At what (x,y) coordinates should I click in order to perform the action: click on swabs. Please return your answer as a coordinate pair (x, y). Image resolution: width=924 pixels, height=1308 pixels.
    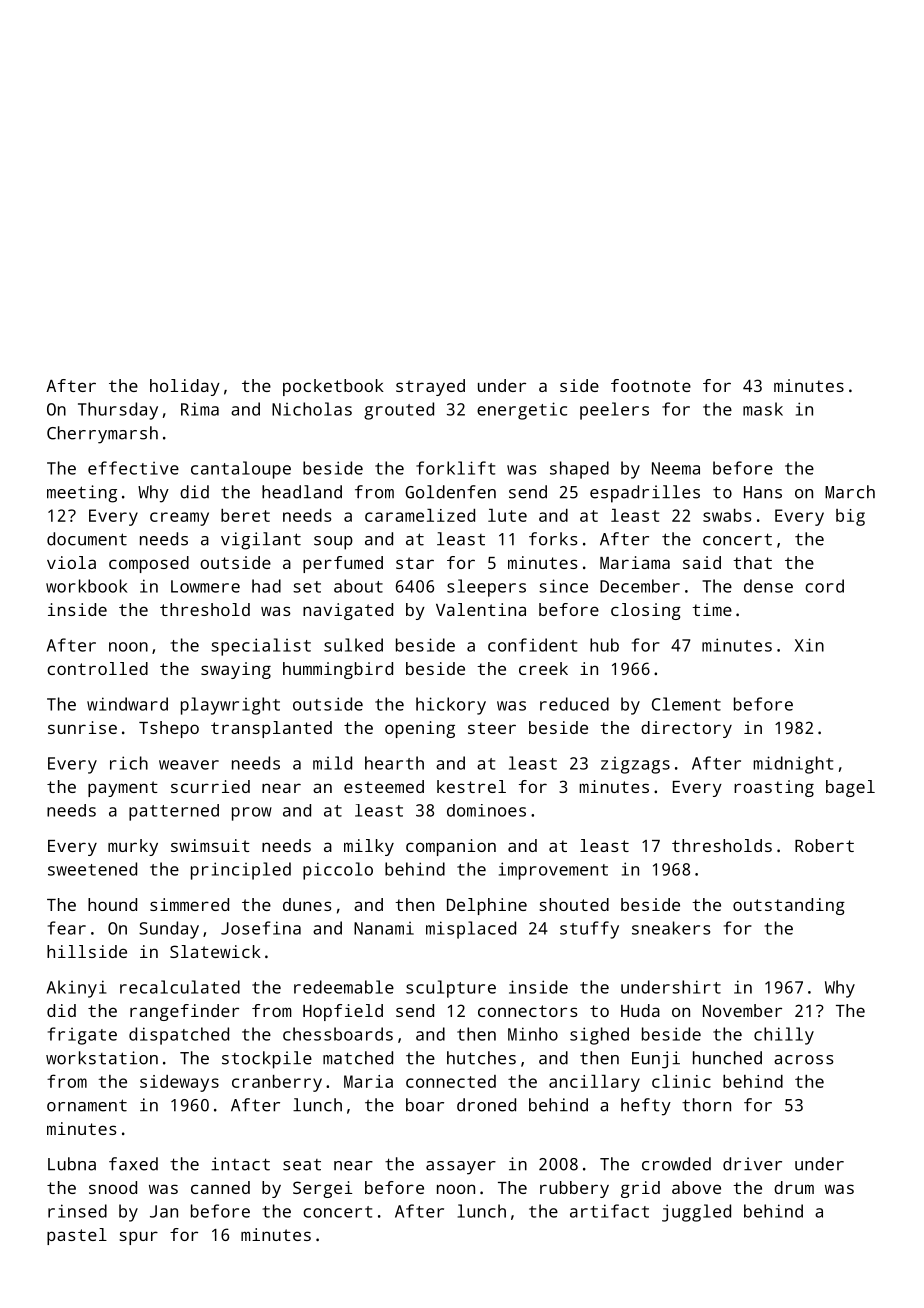
    Looking at the image, I should click on (727, 515).
